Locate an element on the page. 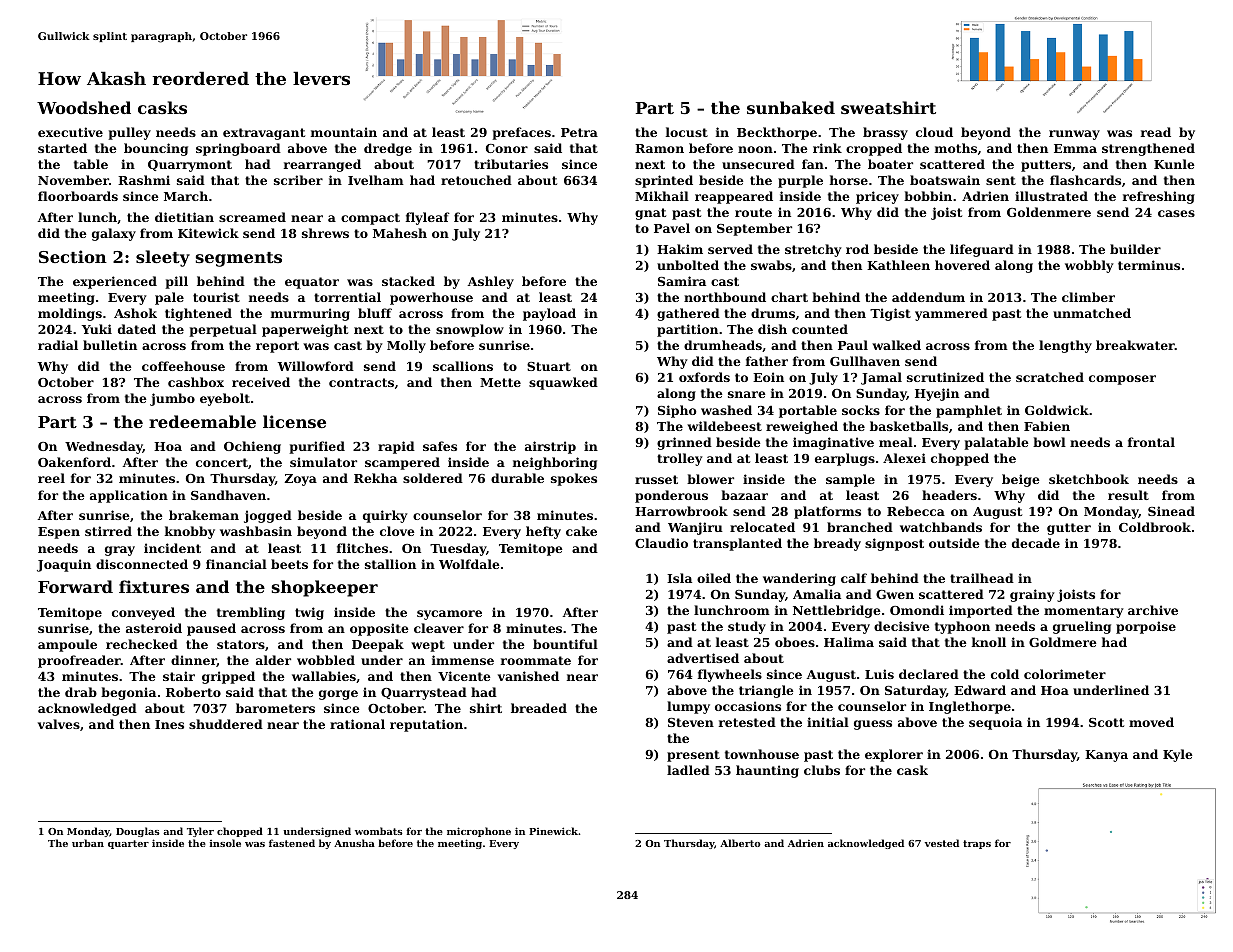 This document has height=952, width=1233. watchbands is located at coordinates (941, 527).
